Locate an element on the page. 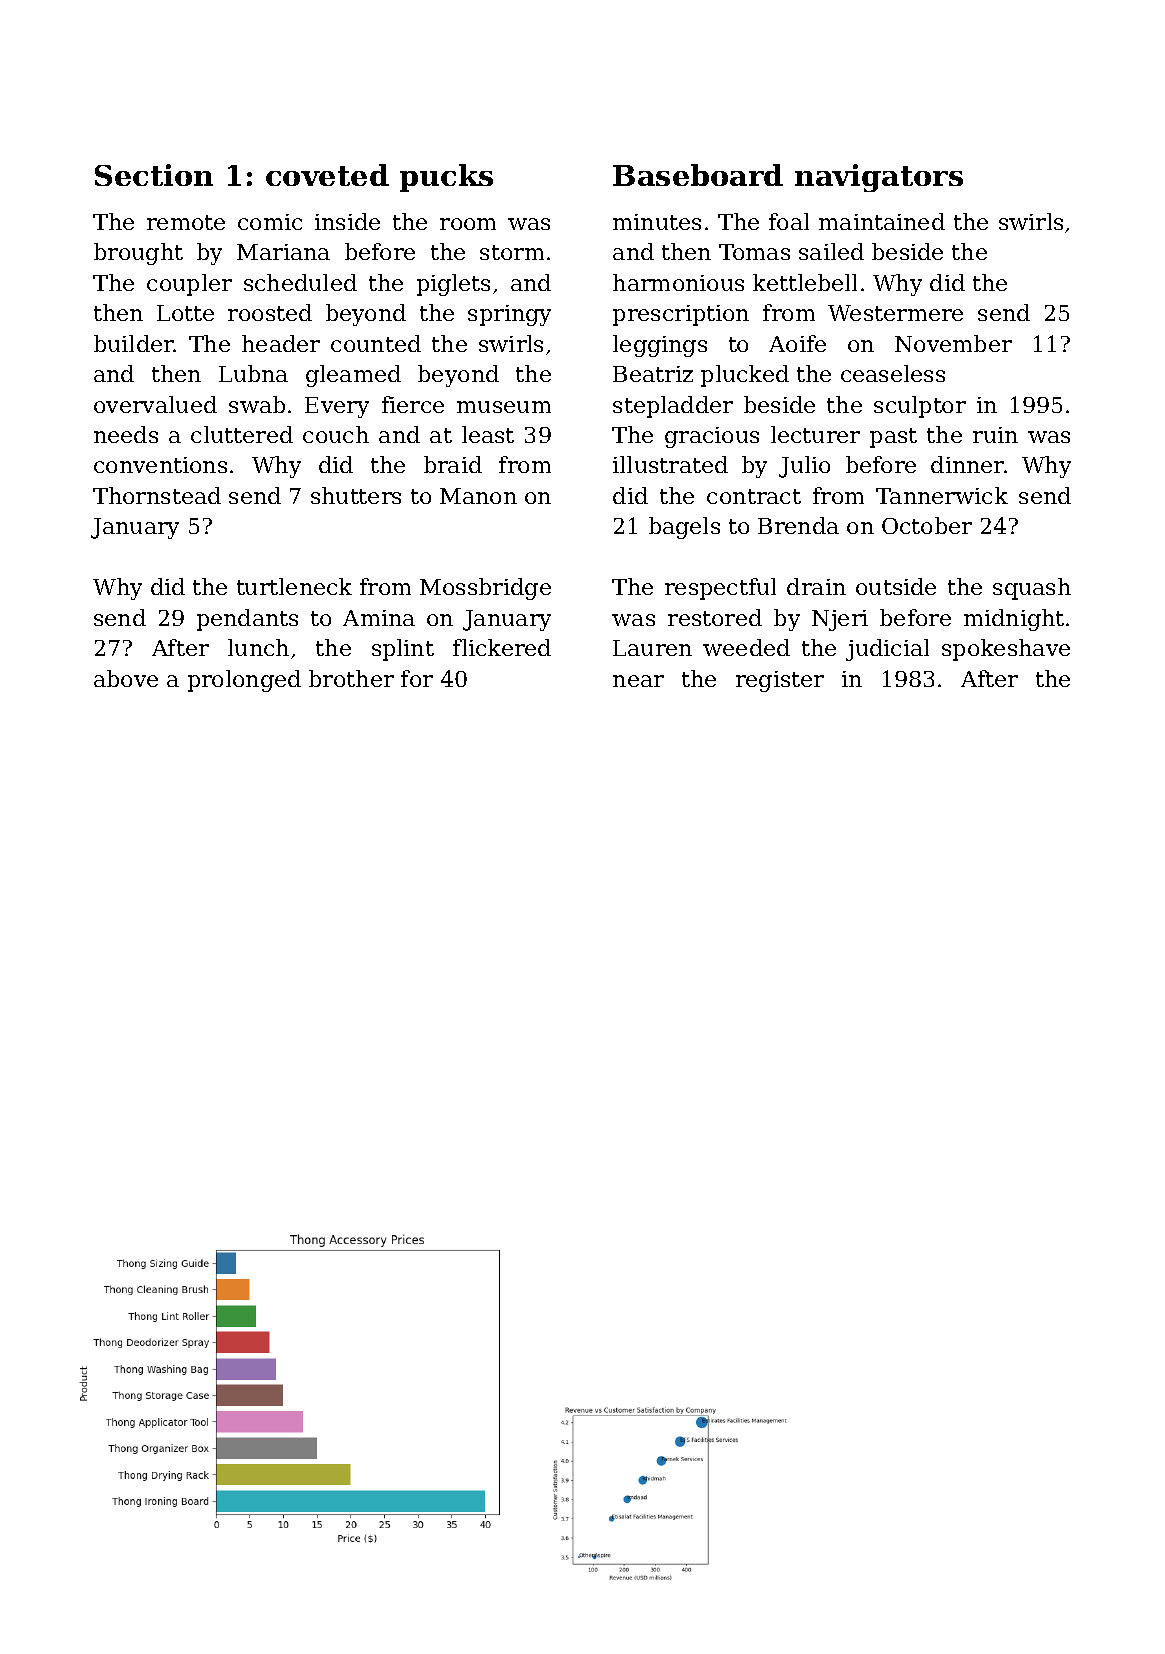 This document has width=1165, height=1654. prolonged is located at coordinates (244, 681).
